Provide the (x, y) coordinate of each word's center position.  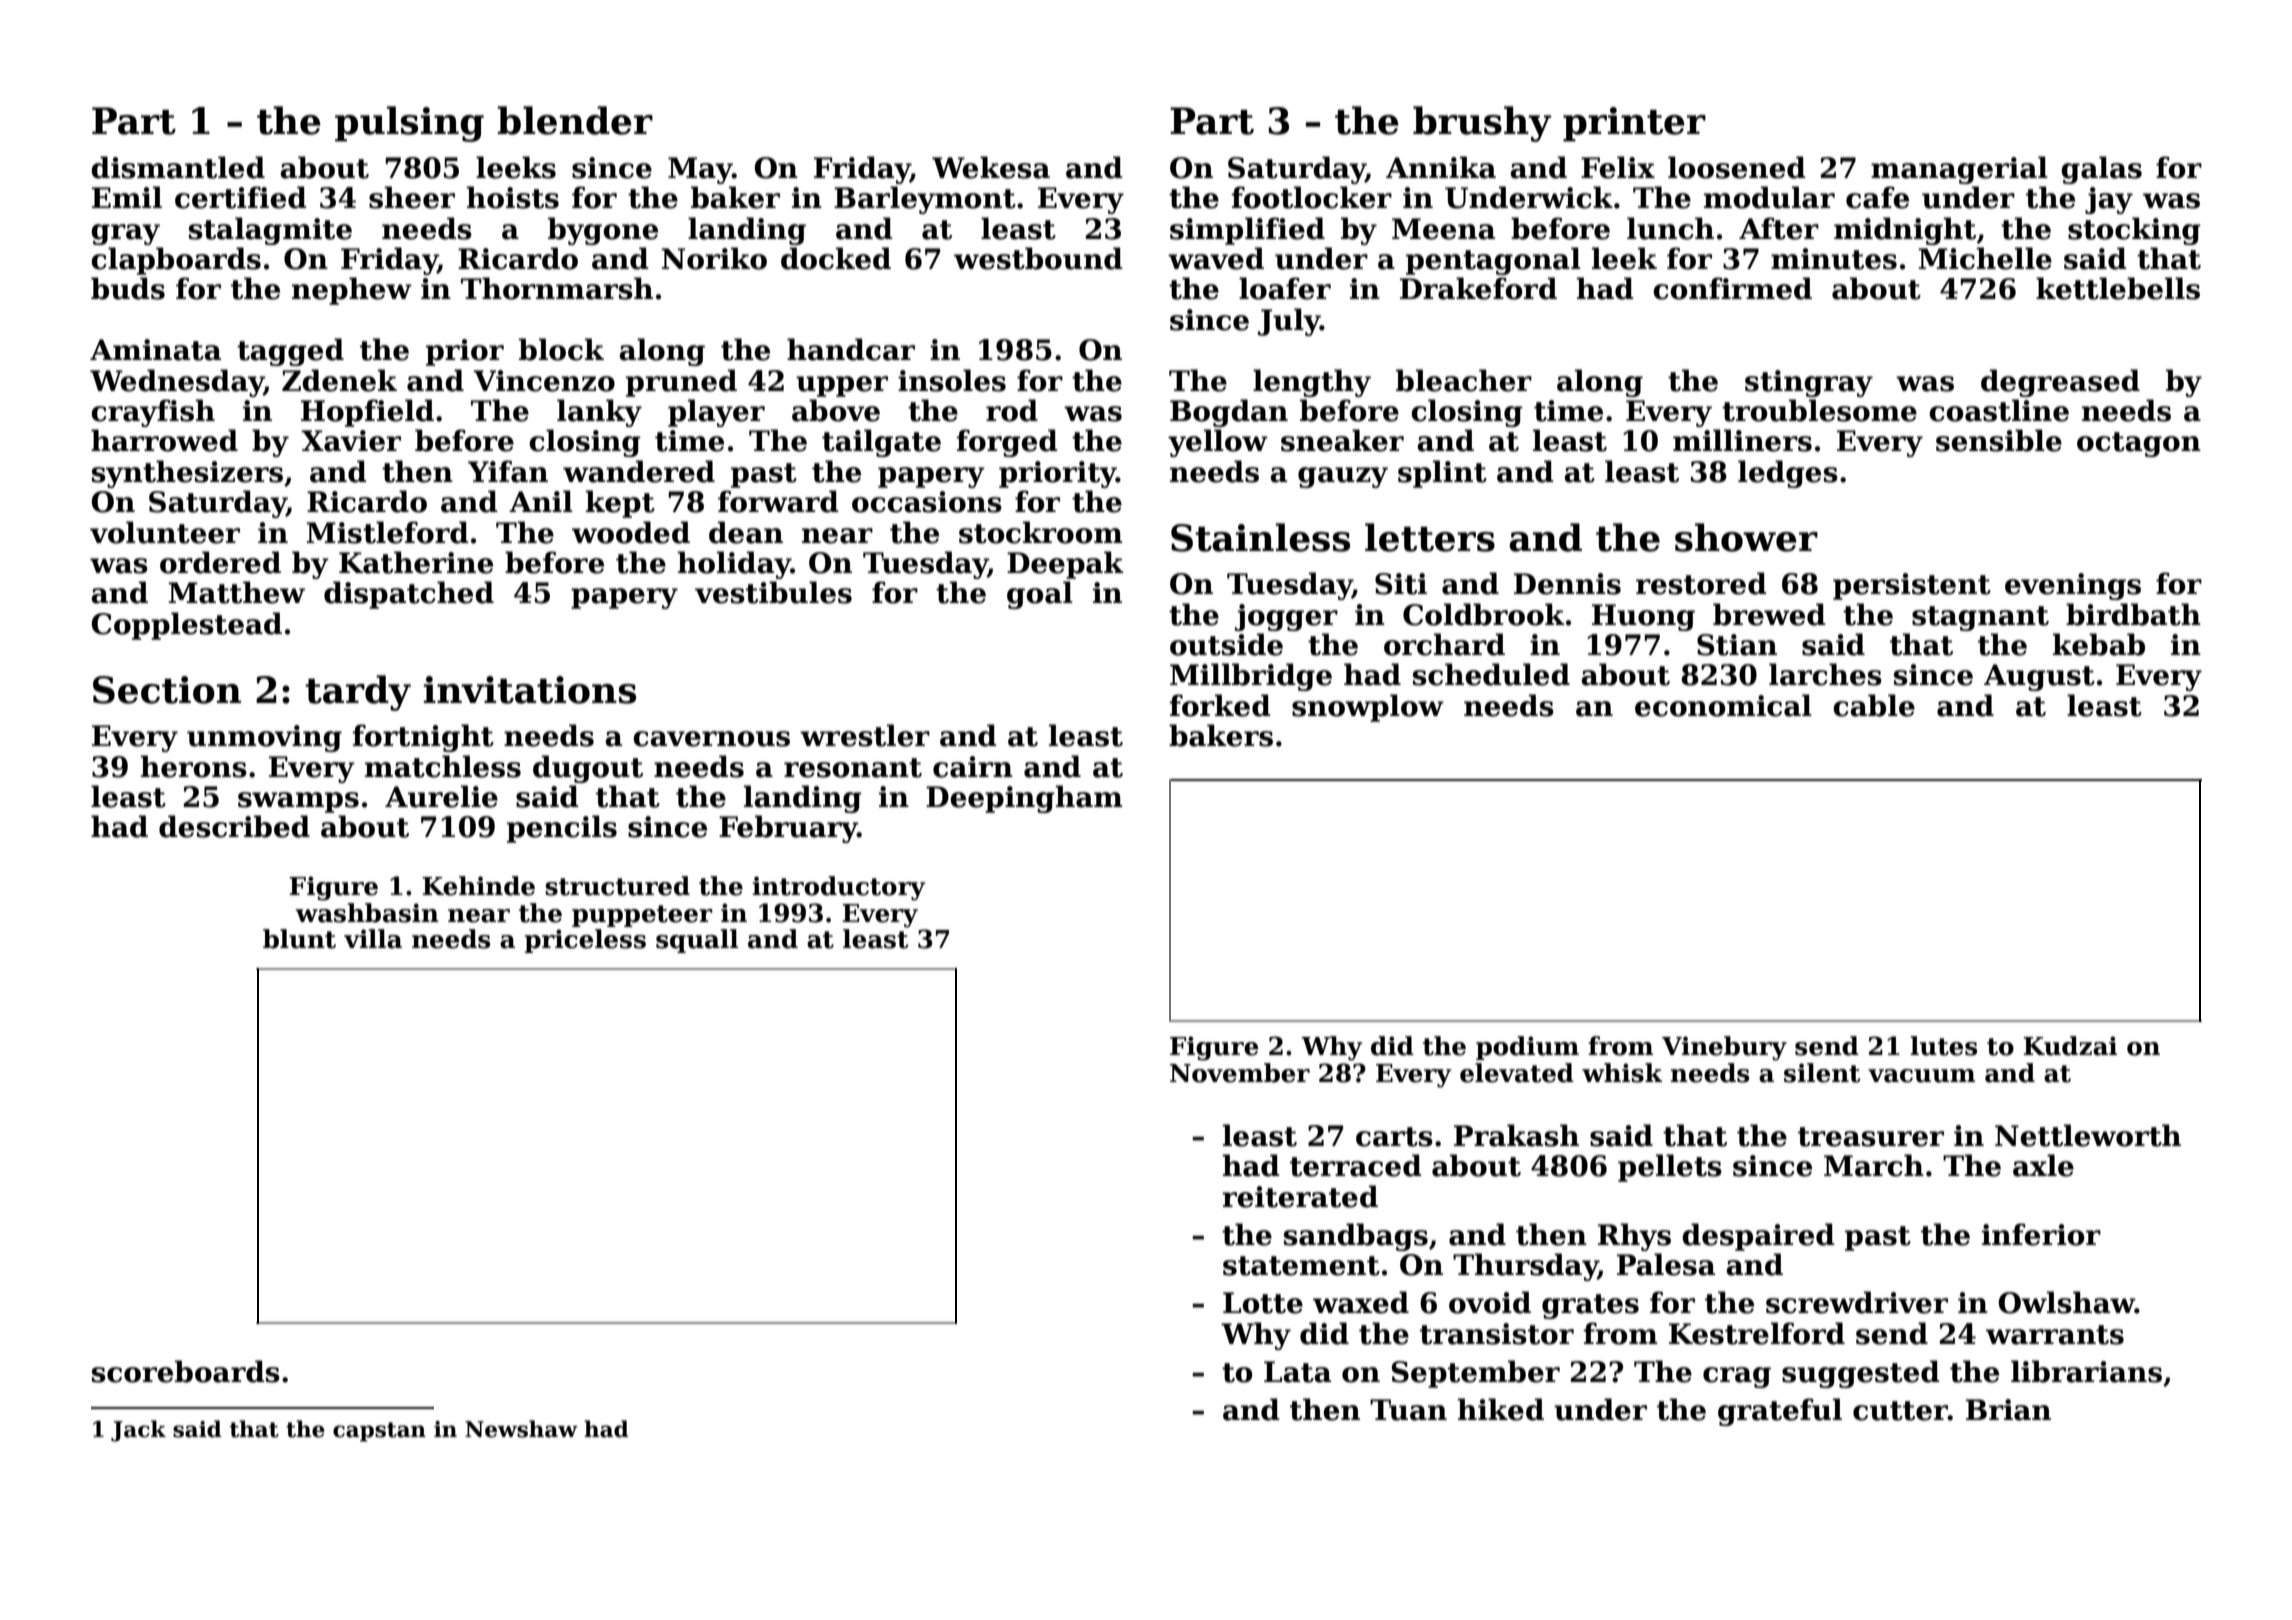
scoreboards (186, 1371)
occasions (927, 502)
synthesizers (187, 474)
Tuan (1408, 1410)
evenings (2073, 586)
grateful (1780, 1412)
